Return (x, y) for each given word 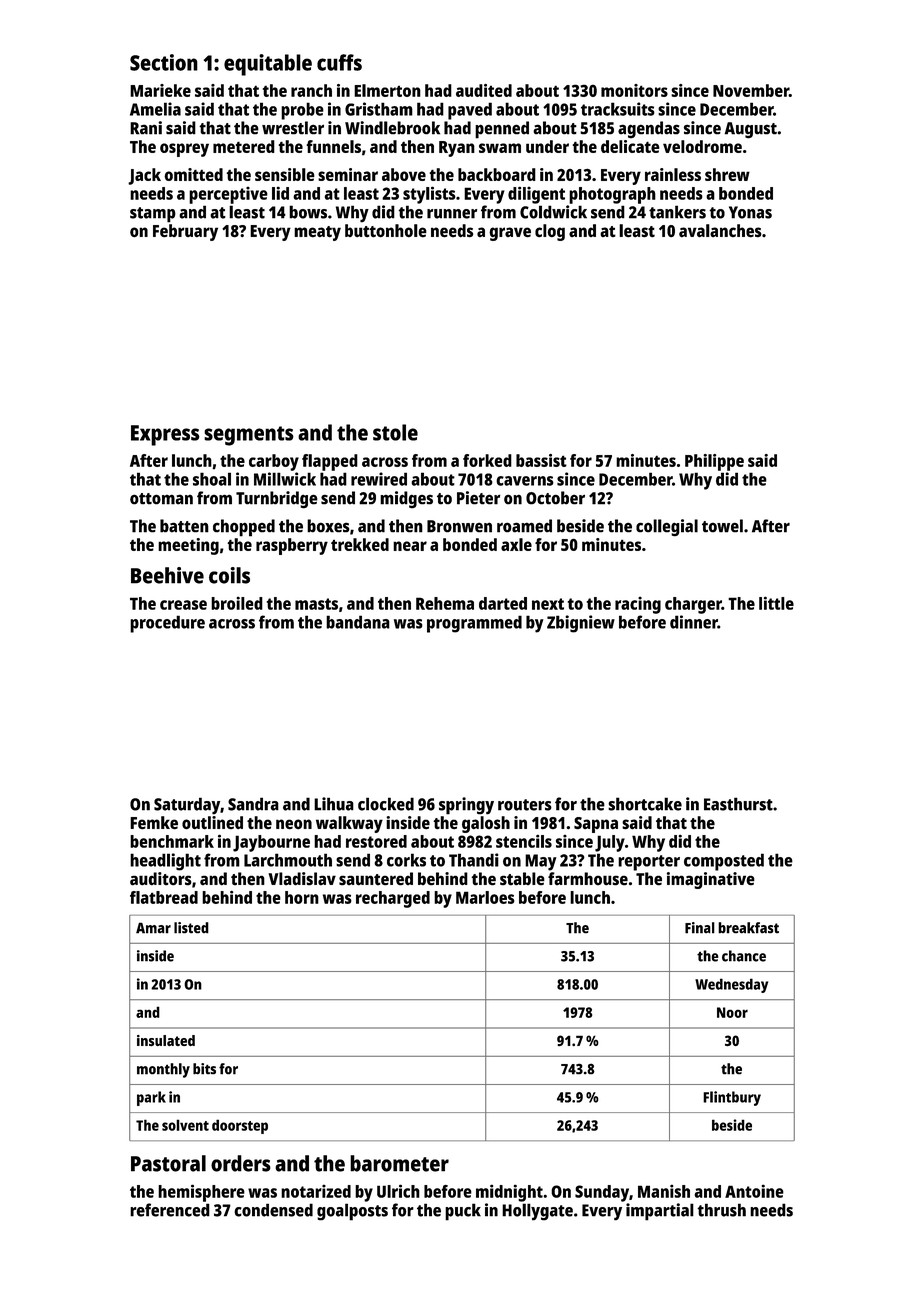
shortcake (645, 804)
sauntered (376, 879)
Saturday (187, 806)
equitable (268, 65)
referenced (170, 1210)
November (751, 90)
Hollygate (537, 1212)
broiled (237, 603)
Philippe (714, 462)
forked (487, 460)
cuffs (339, 62)
